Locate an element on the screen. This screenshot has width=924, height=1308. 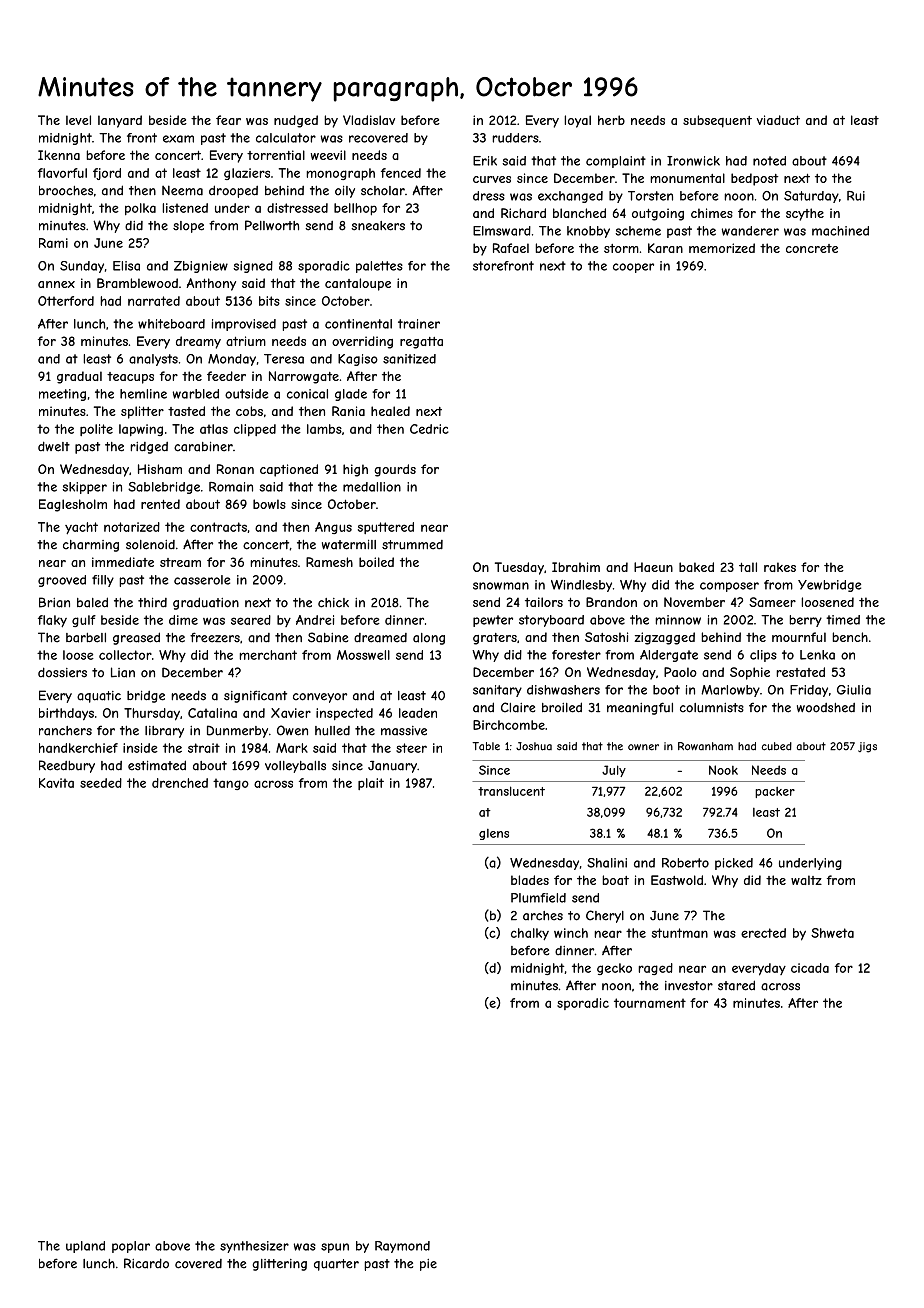
packer is located at coordinates (775, 792).
